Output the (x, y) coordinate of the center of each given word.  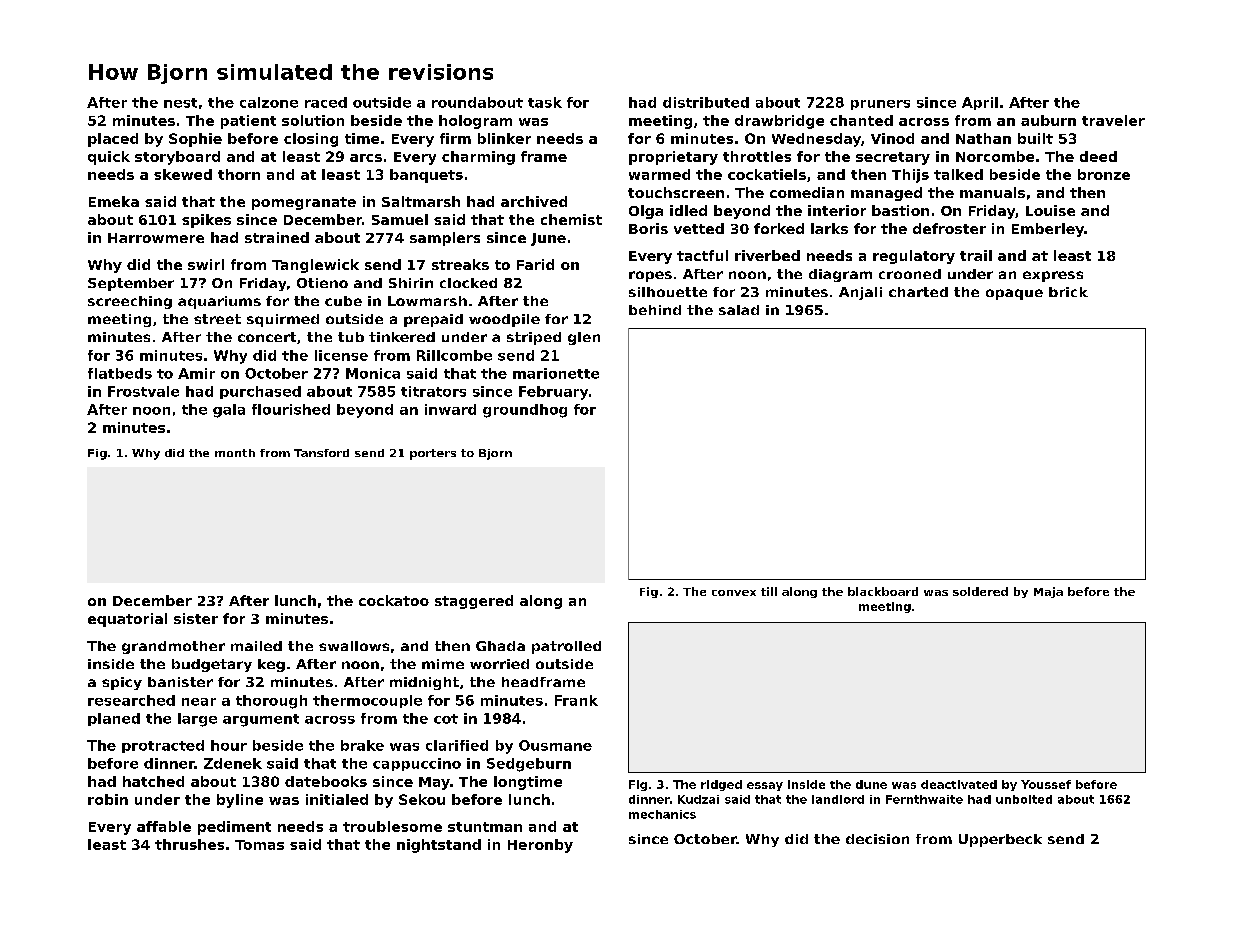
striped (534, 338)
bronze (1104, 174)
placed (113, 140)
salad (739, 310)
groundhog (525, 411)
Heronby (540, 846)
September (131, 284)
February (553, 393)
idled (688, 210)
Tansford (321, 453)
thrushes (189, 844)
